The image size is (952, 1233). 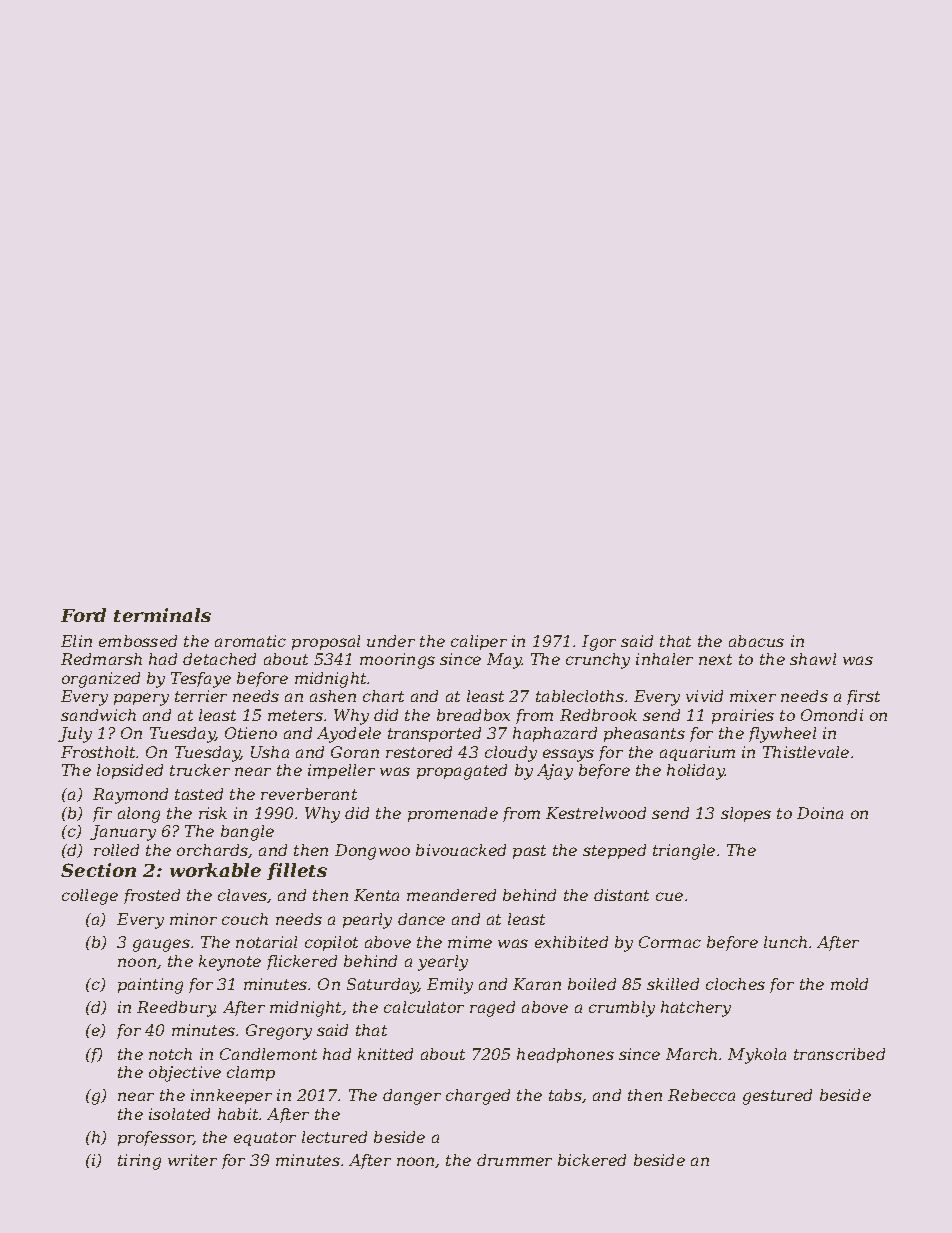 I want to click on transcribed, so click(x=839, y=1054).
